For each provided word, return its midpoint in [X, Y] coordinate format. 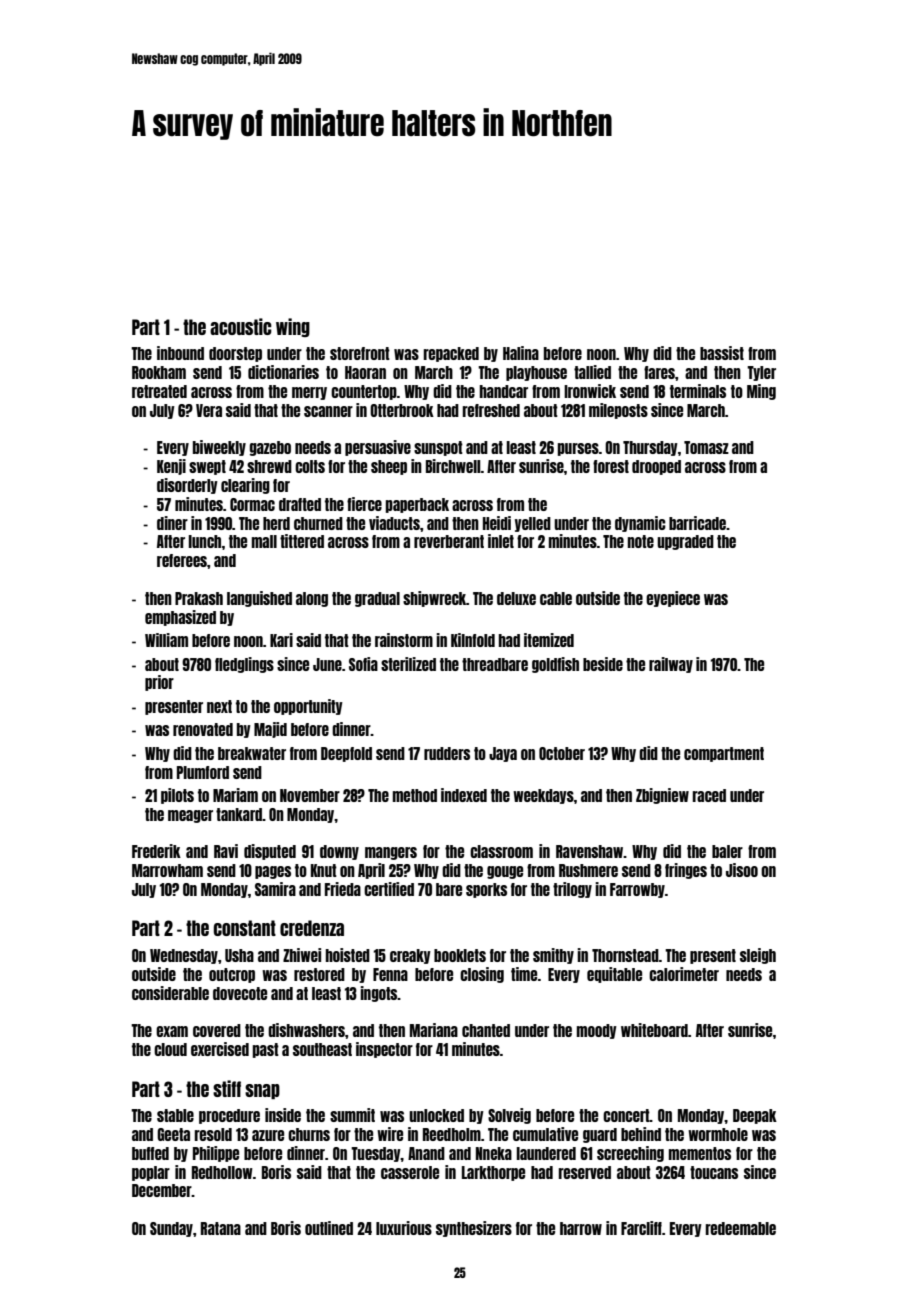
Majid [270, 730]
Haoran [365, 372]
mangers [391, 853]
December [162, 1190]
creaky [410, 956]
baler [727, 851]
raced [709, 795]
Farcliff [641, 1228]
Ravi [226, 851]
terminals [698, 391]
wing [293, 327]
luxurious [404, 1228]
